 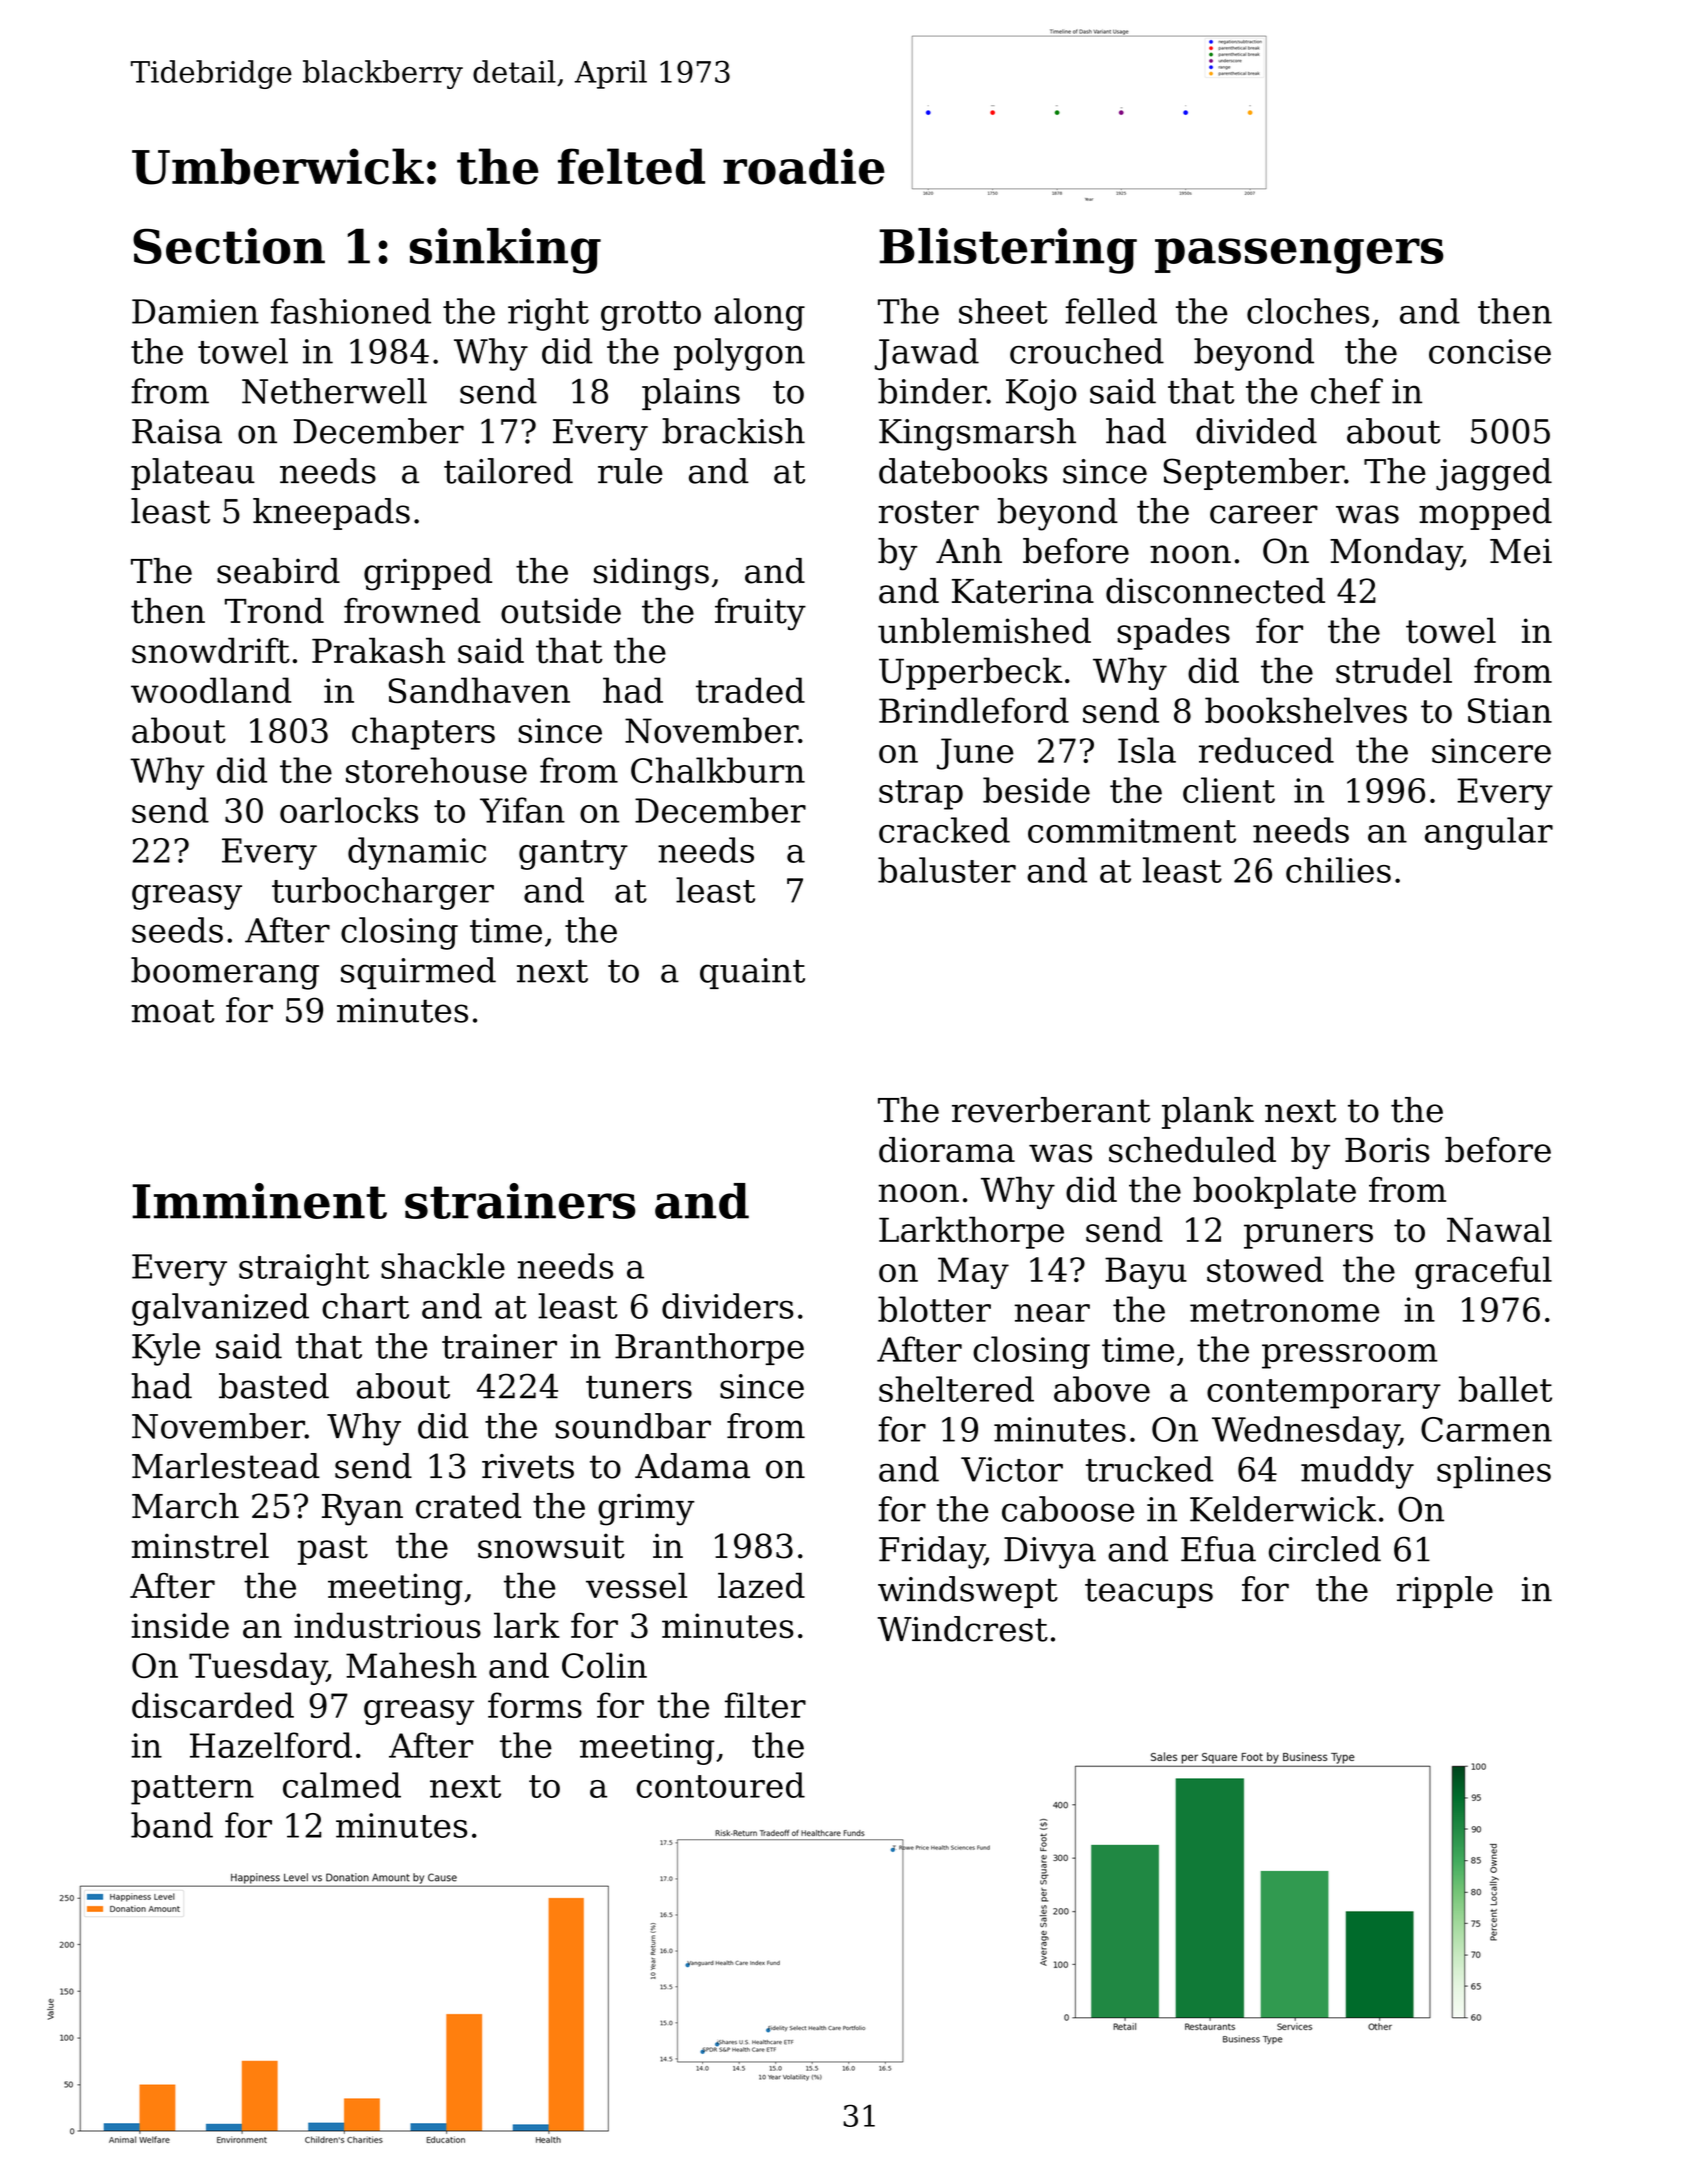 What do you see at coordinates (195, 311) in the image?
I see `Damien` at bounding box center [195, 311].
